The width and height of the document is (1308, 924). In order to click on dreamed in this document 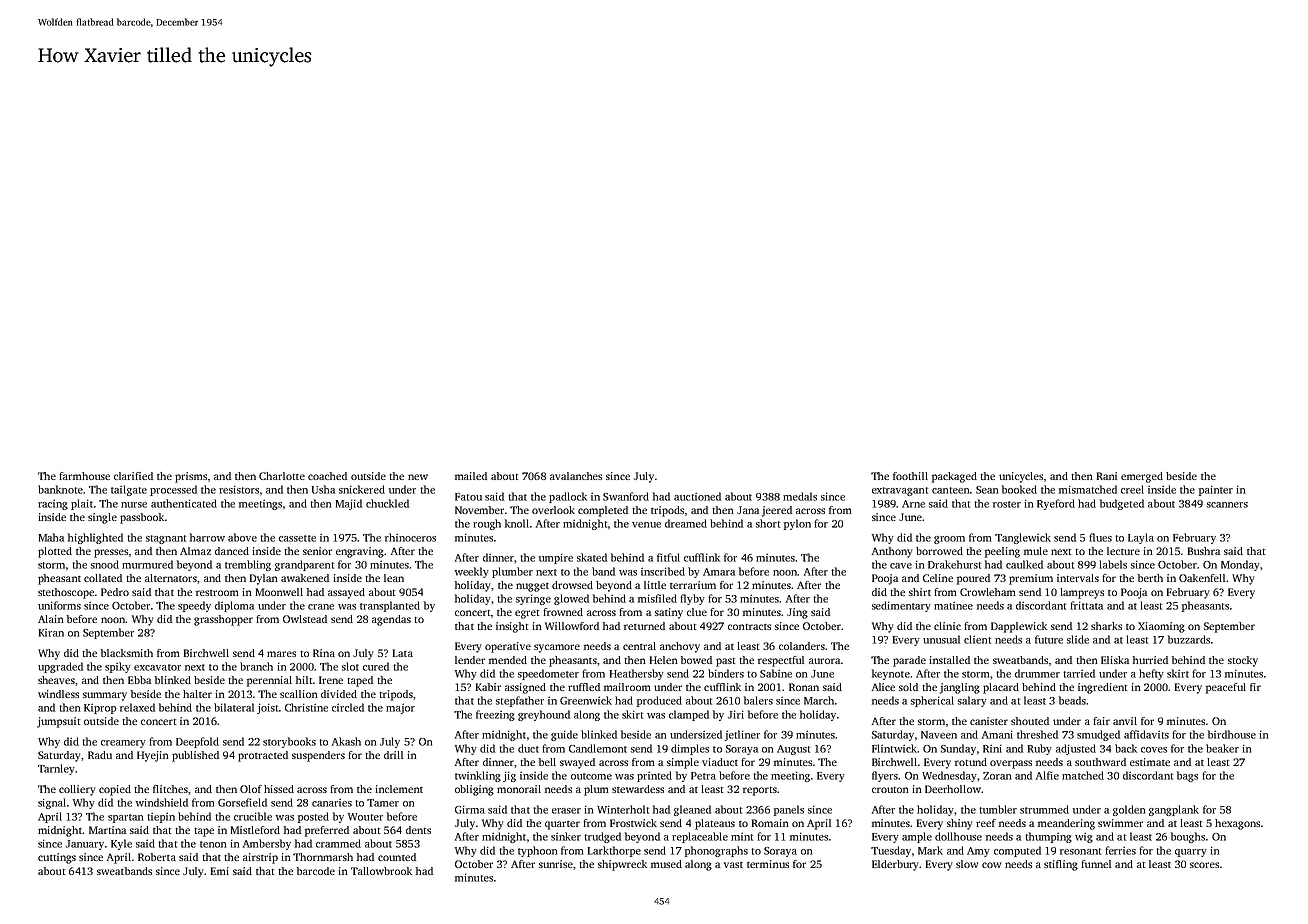, I will do `click(686, 523)`.
